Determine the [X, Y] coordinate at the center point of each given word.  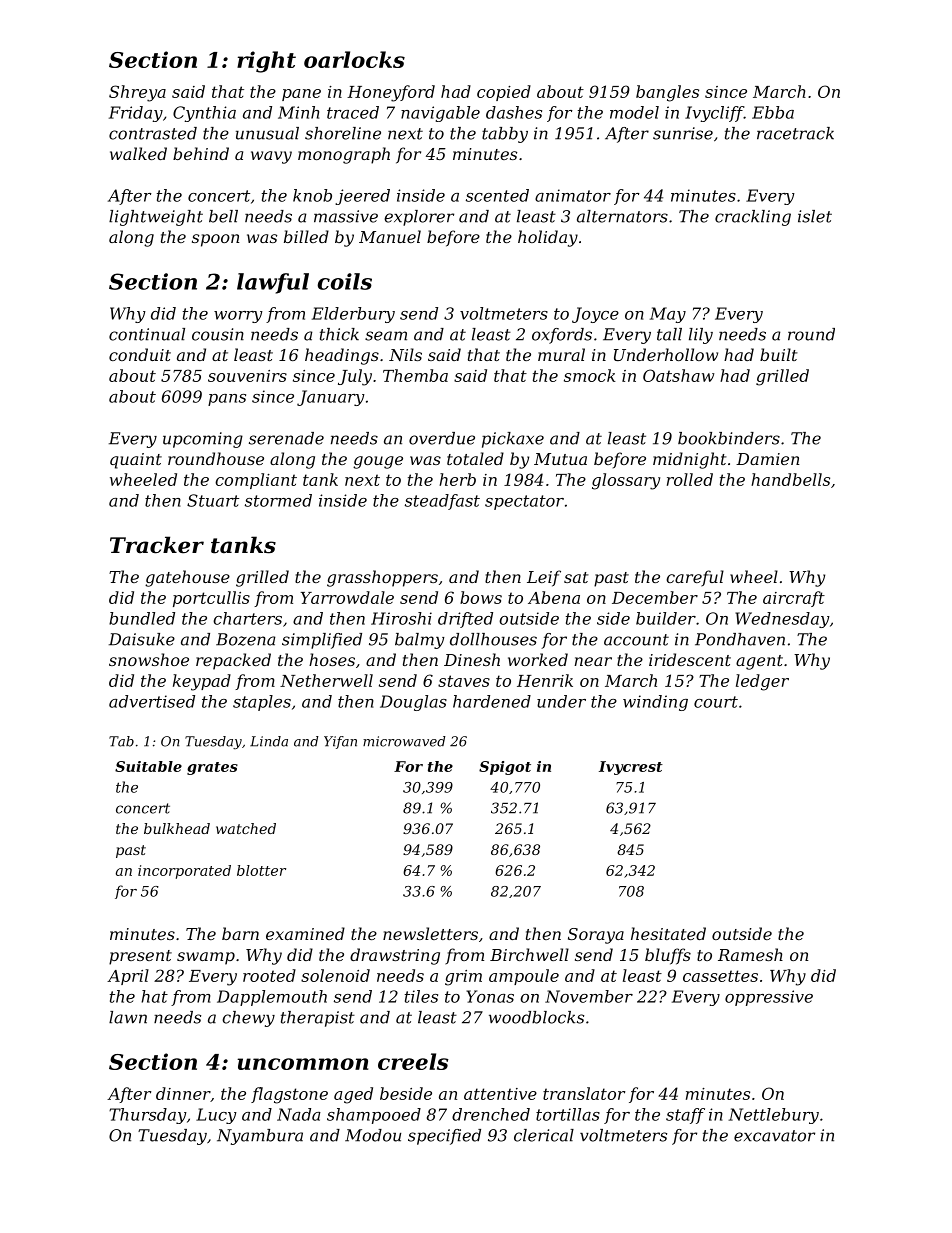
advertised [152, 701]
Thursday [147, 1116]
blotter [261, 870]
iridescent [690, 659]
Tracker [157, 545]
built [779, 354]
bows [481, 597]
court [716, 702]
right [266, 62]
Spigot [505, 768]
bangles [667, 93]
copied [504, 93]
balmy [420, 641]
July [355, 377]
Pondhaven [740, 639]
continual [147, 334]
